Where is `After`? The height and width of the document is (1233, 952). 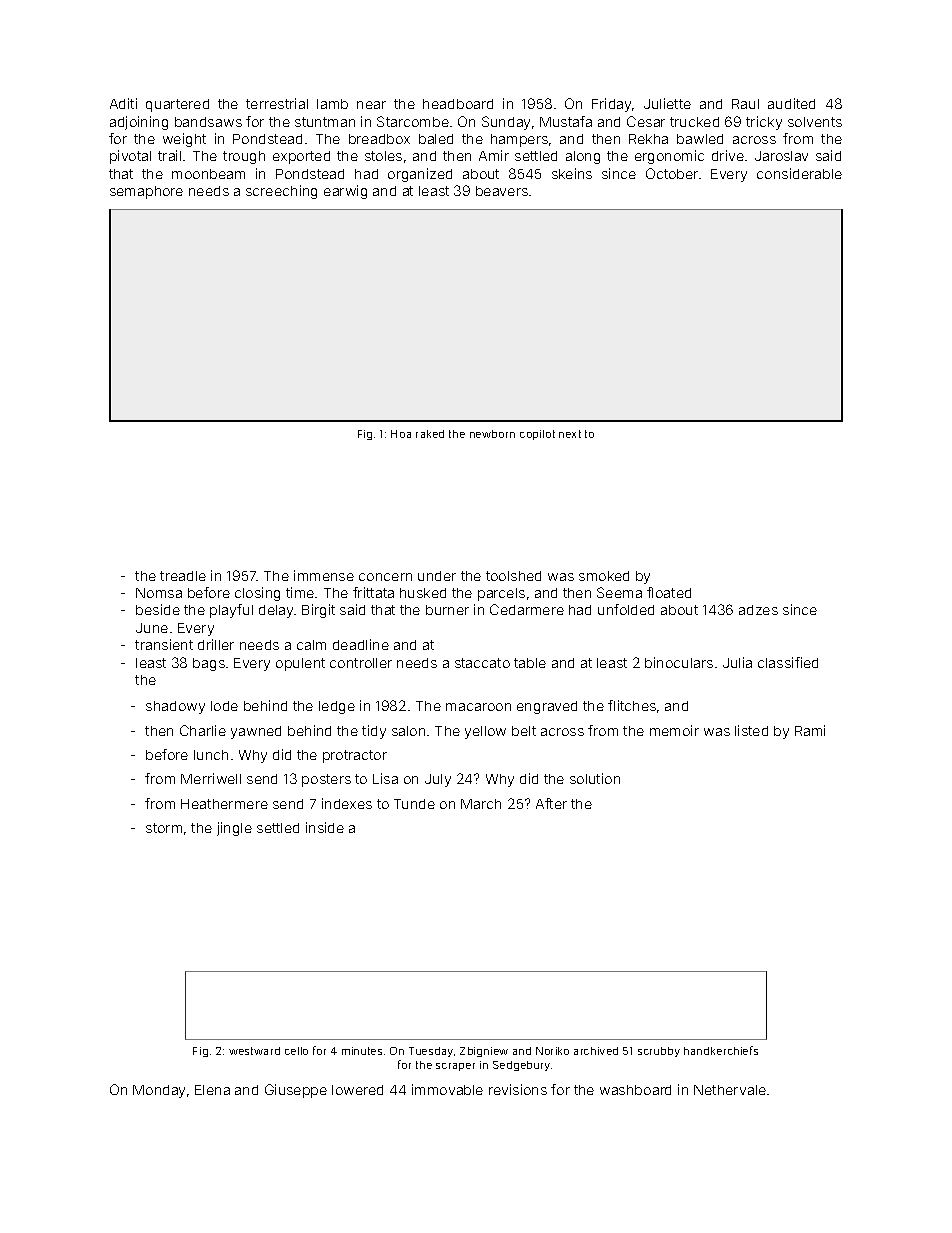
After is located at coordinates (551, 803).
